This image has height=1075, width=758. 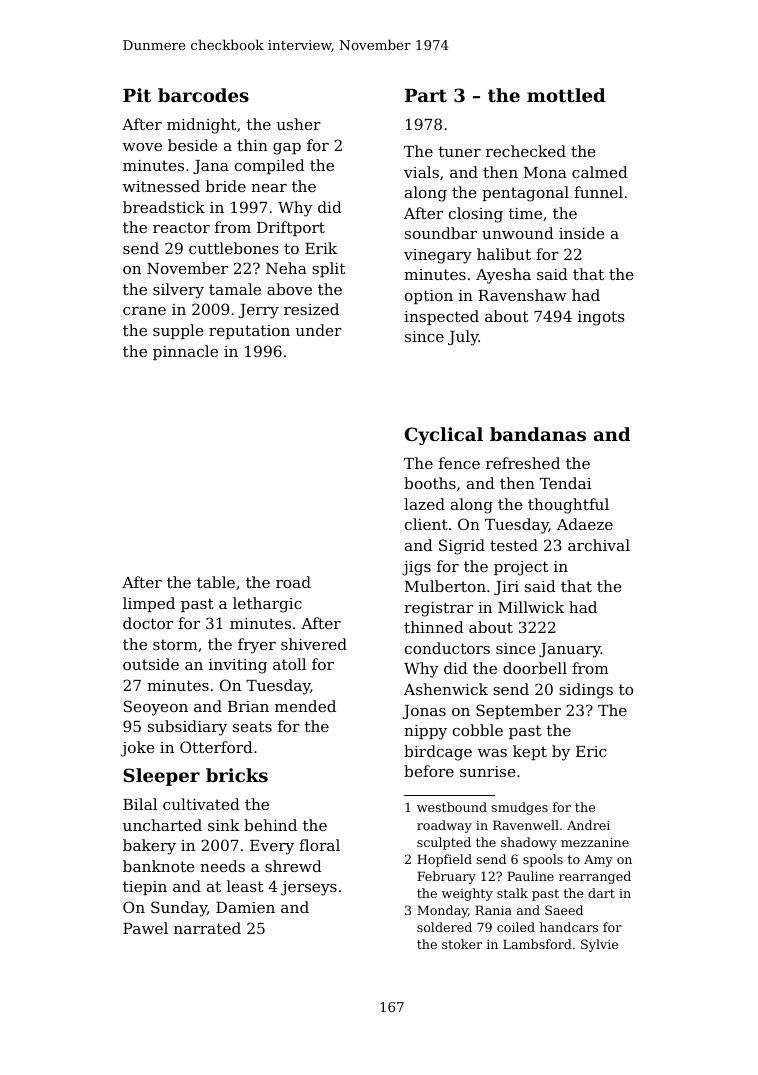 I want to click on funnel, so click(x=598, y=192).
